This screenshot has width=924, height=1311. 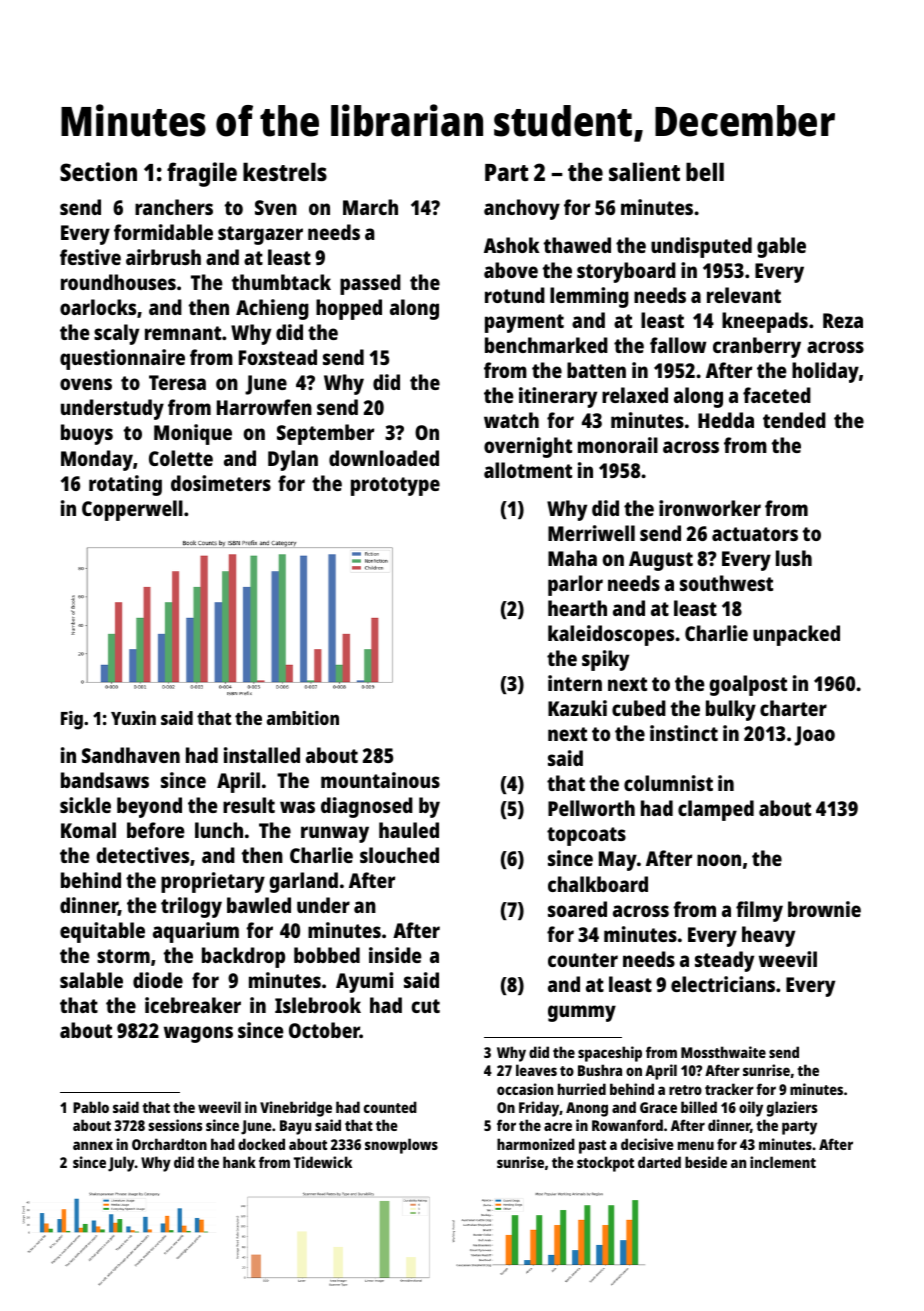 I want to click on unpacked, so click(x=796, y=635).
